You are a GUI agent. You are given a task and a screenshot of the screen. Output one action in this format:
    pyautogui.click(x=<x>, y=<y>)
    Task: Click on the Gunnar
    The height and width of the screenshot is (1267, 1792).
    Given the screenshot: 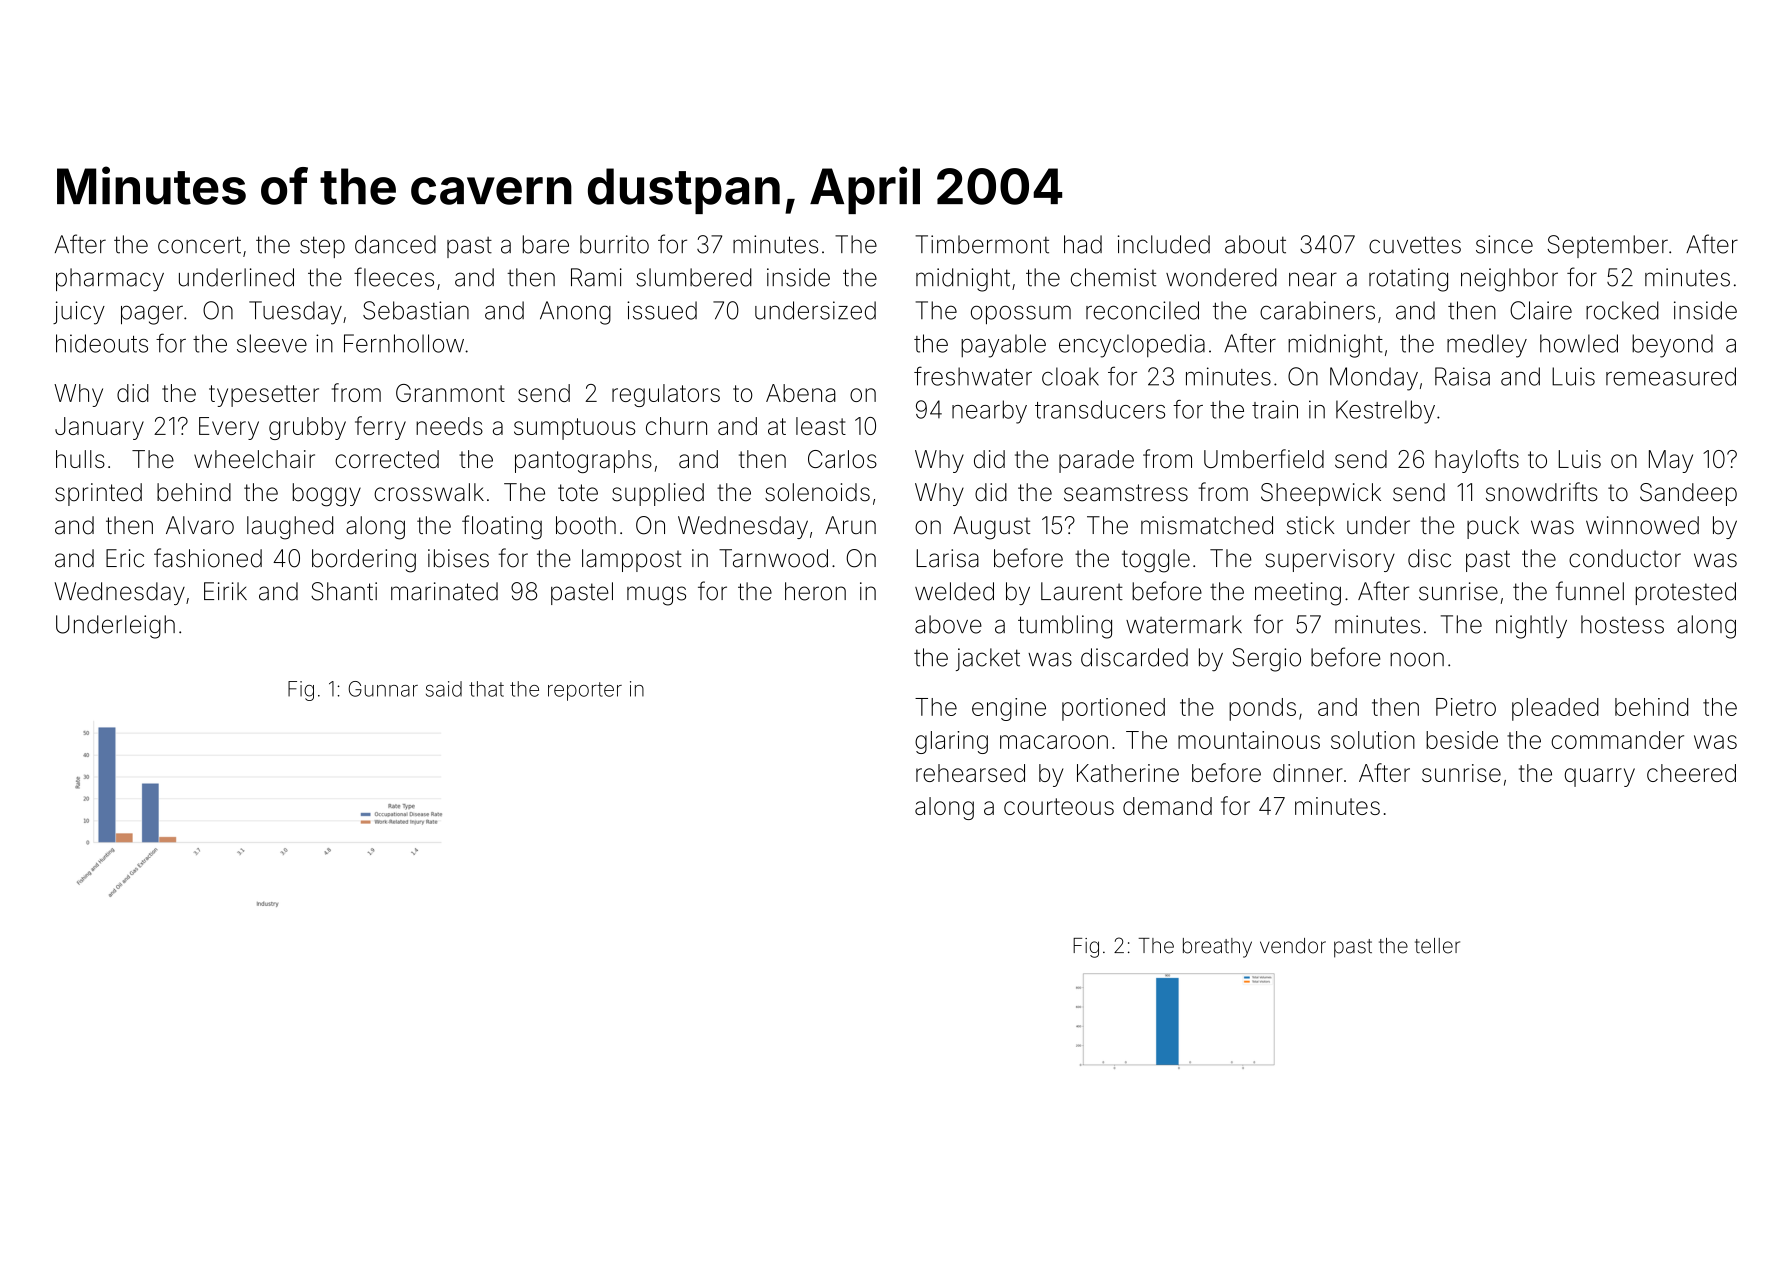 What is the action you would take?
    pyautogui.click(x=383, y=689)
